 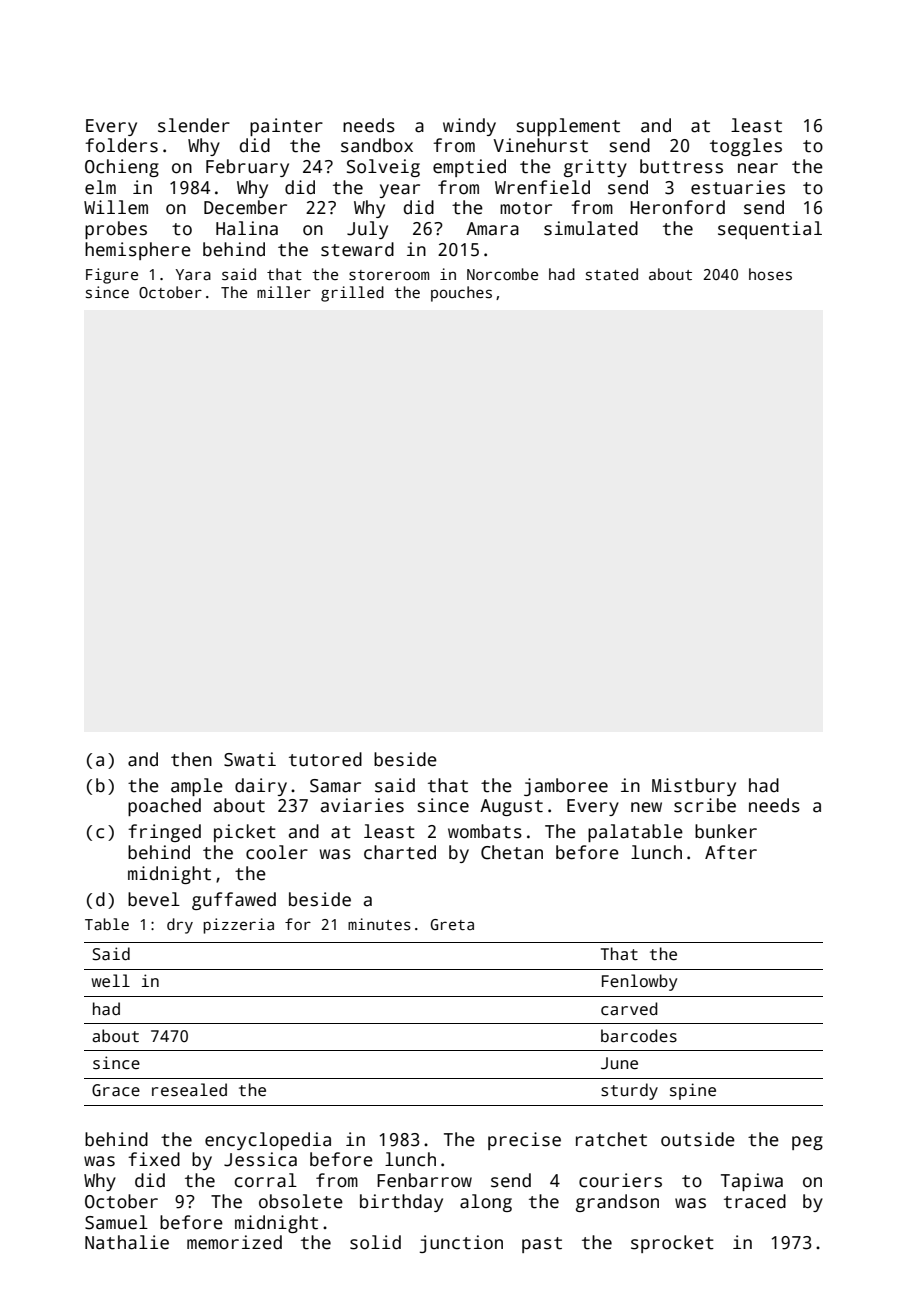 What do you see at coordinates (122, 168) in the screenshot?
I see `Ochieng` at bounding box center [122, 168].
